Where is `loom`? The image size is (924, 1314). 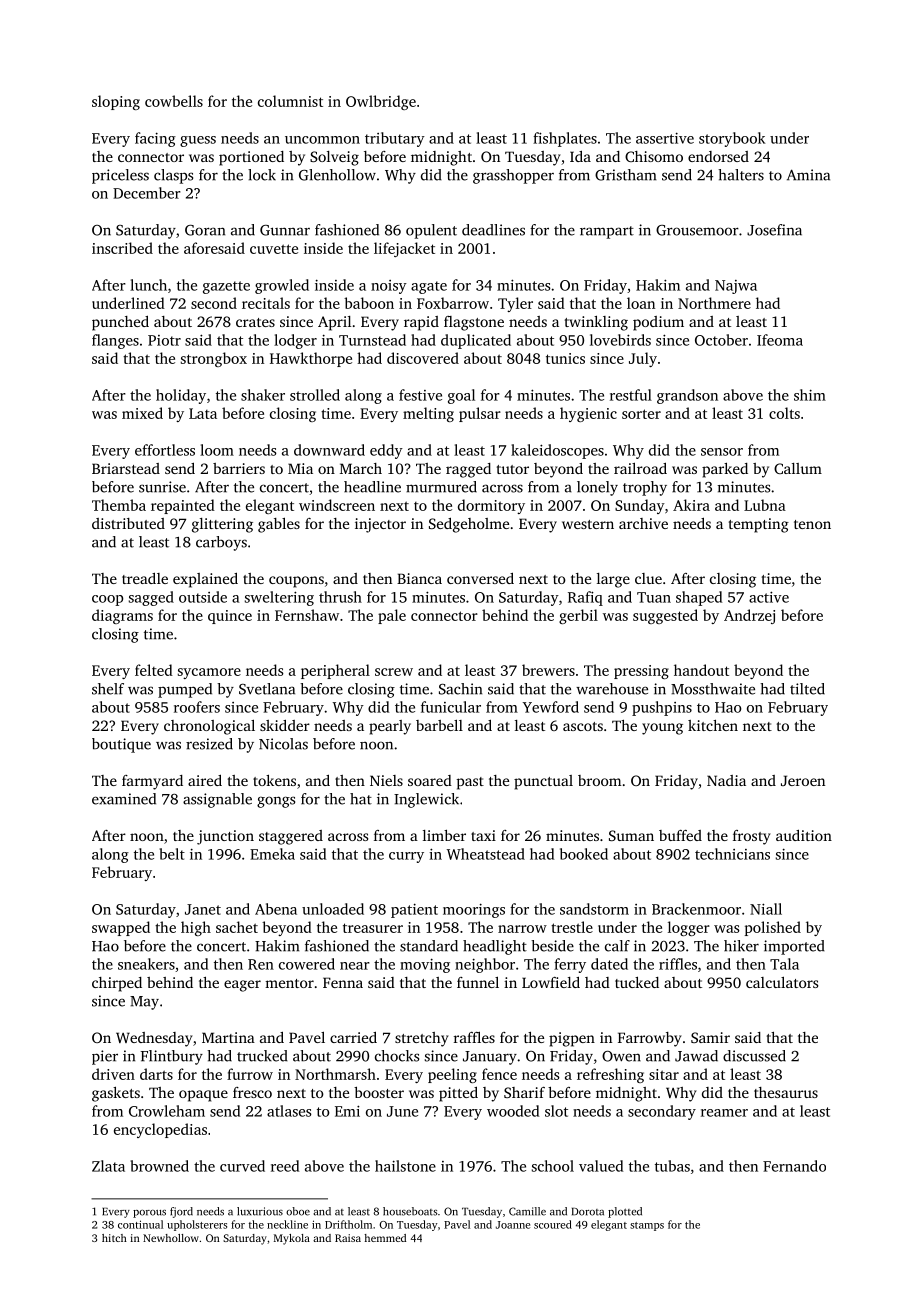 loom is located at coordinates (217, 450).
